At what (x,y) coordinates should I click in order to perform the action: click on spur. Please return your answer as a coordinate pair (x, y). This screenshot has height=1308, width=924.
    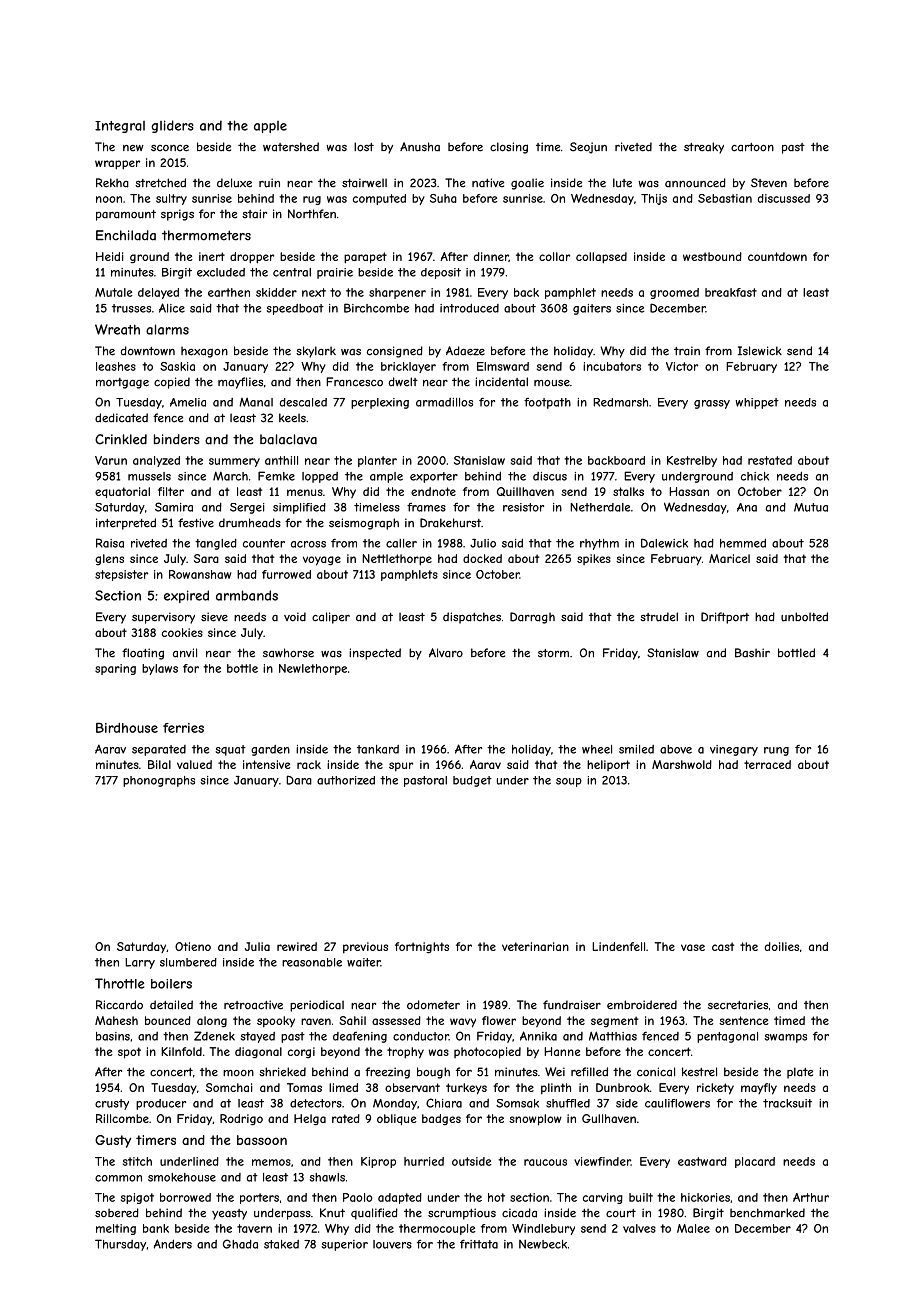
    Looking at the image, I should click on (401, 766).
